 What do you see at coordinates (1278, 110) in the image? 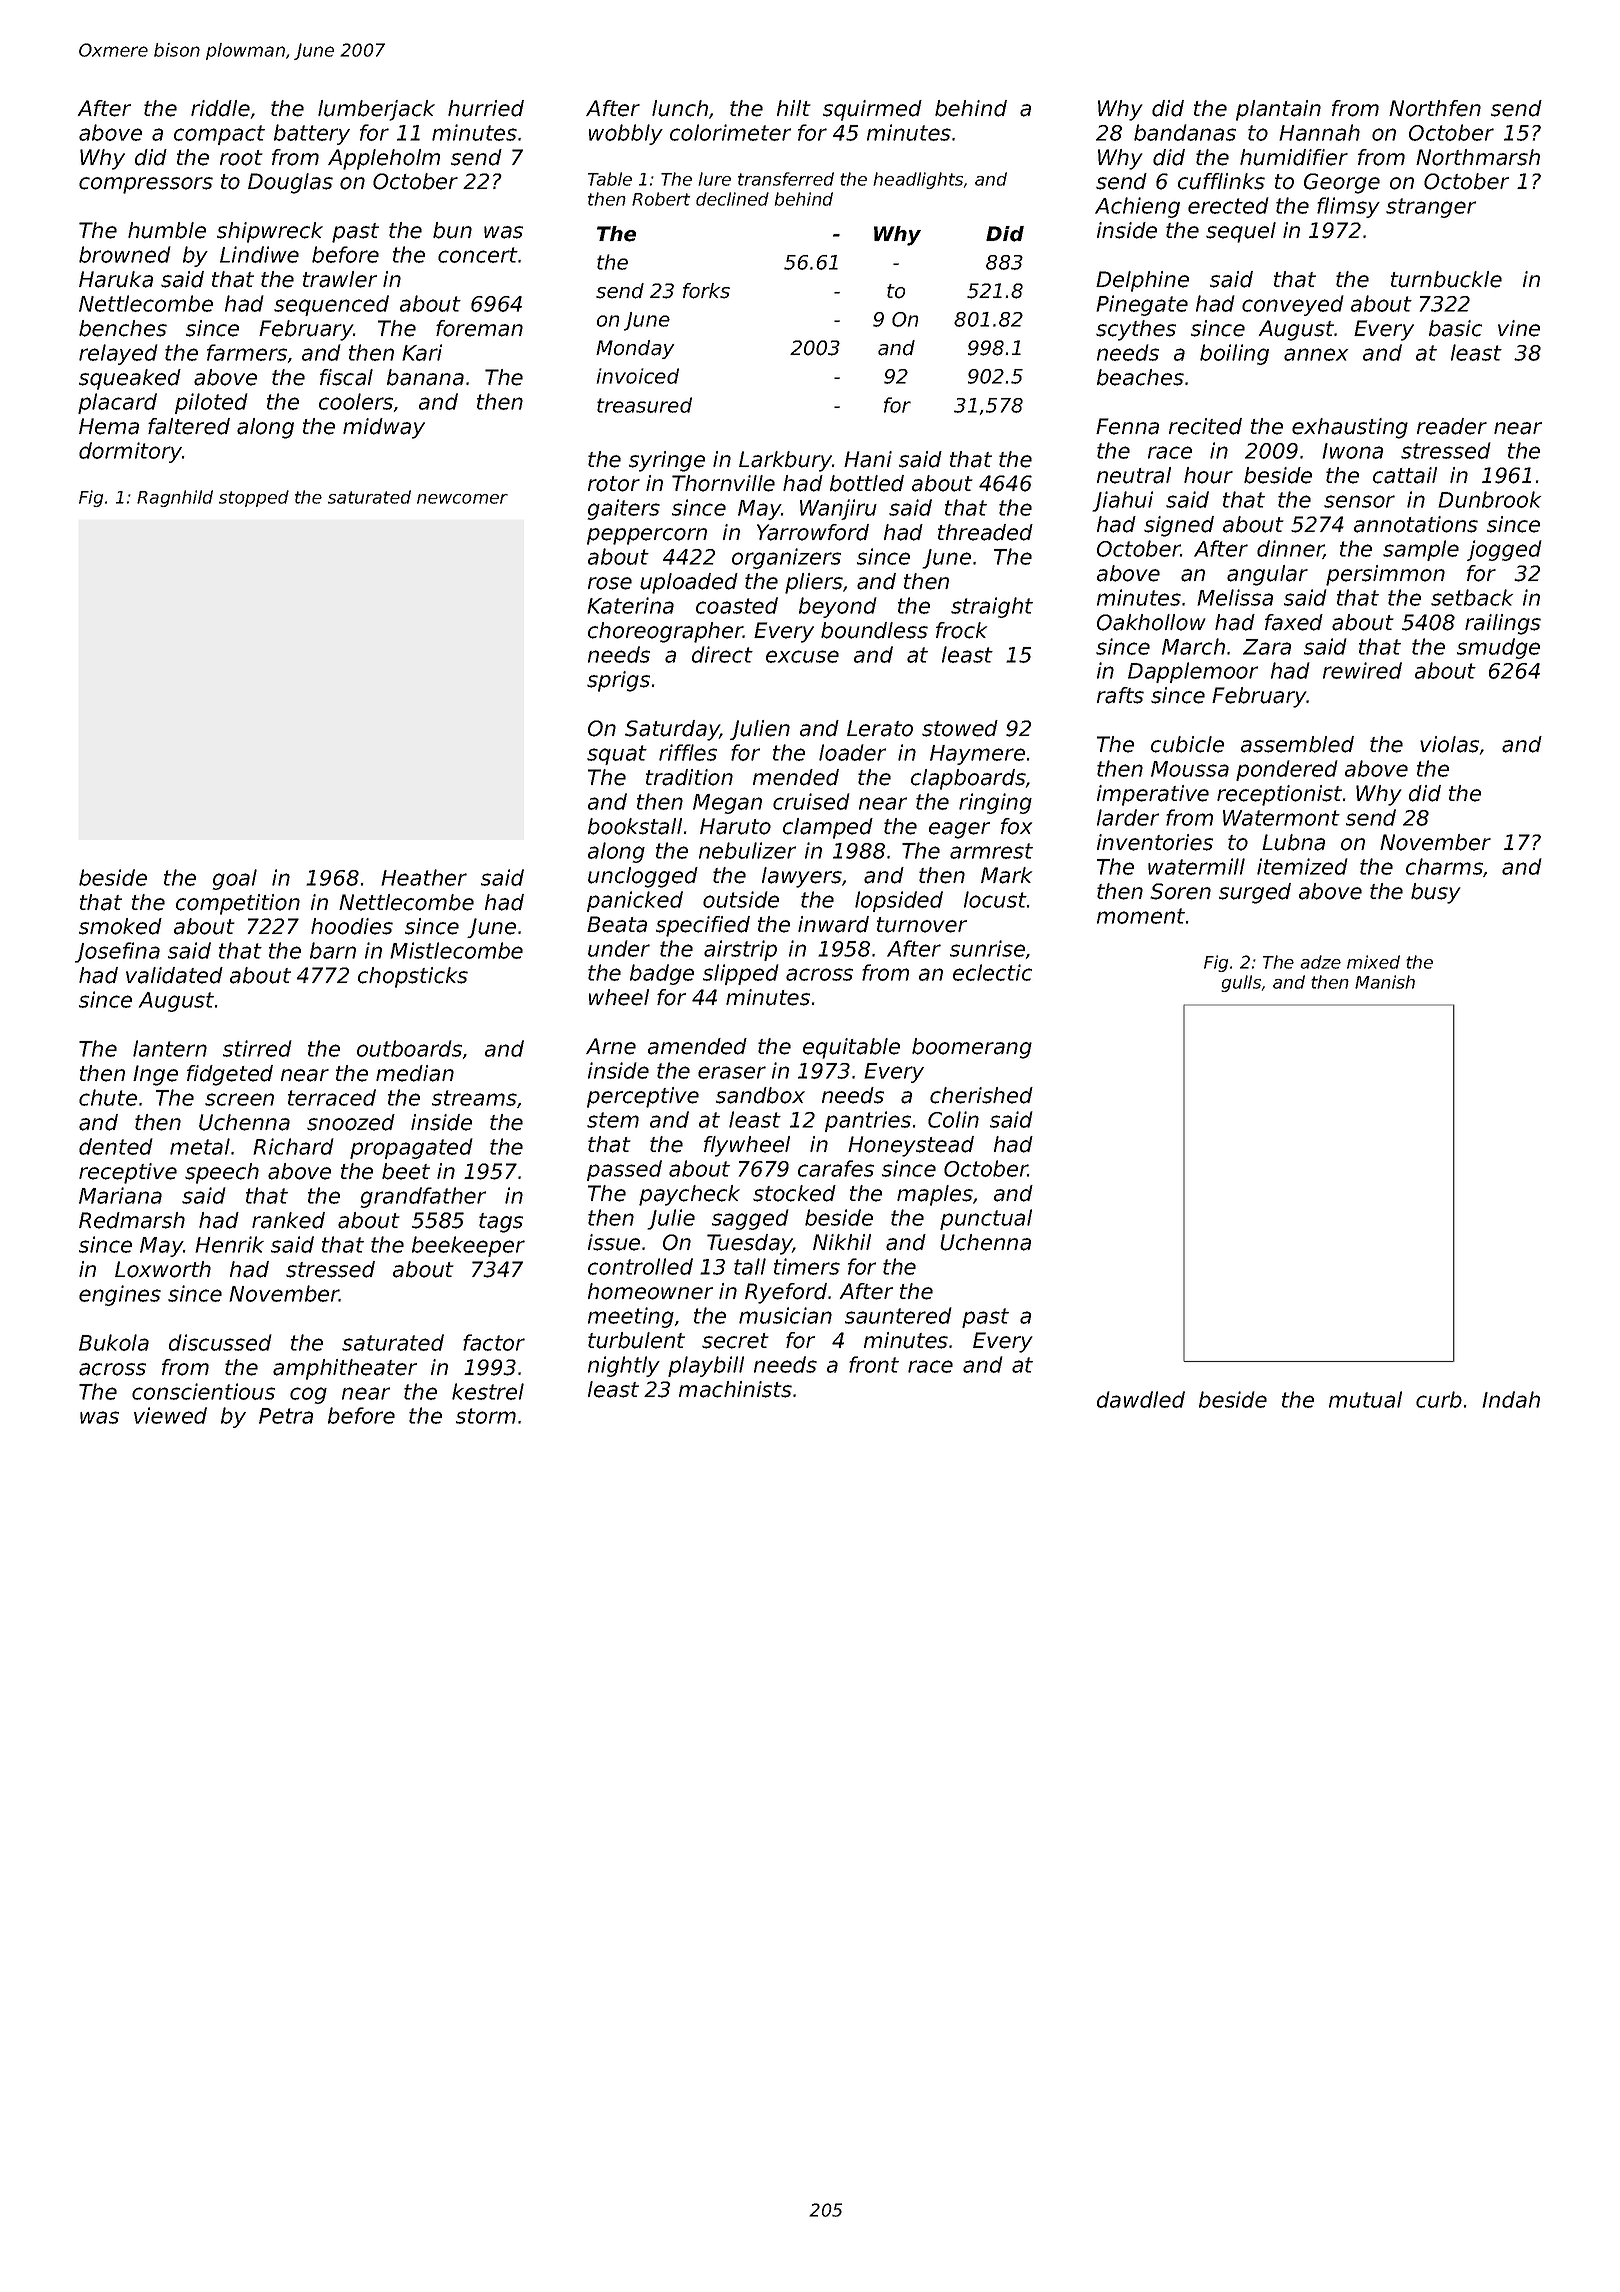
I see `plantain` at bounding box center [1278, 110].
